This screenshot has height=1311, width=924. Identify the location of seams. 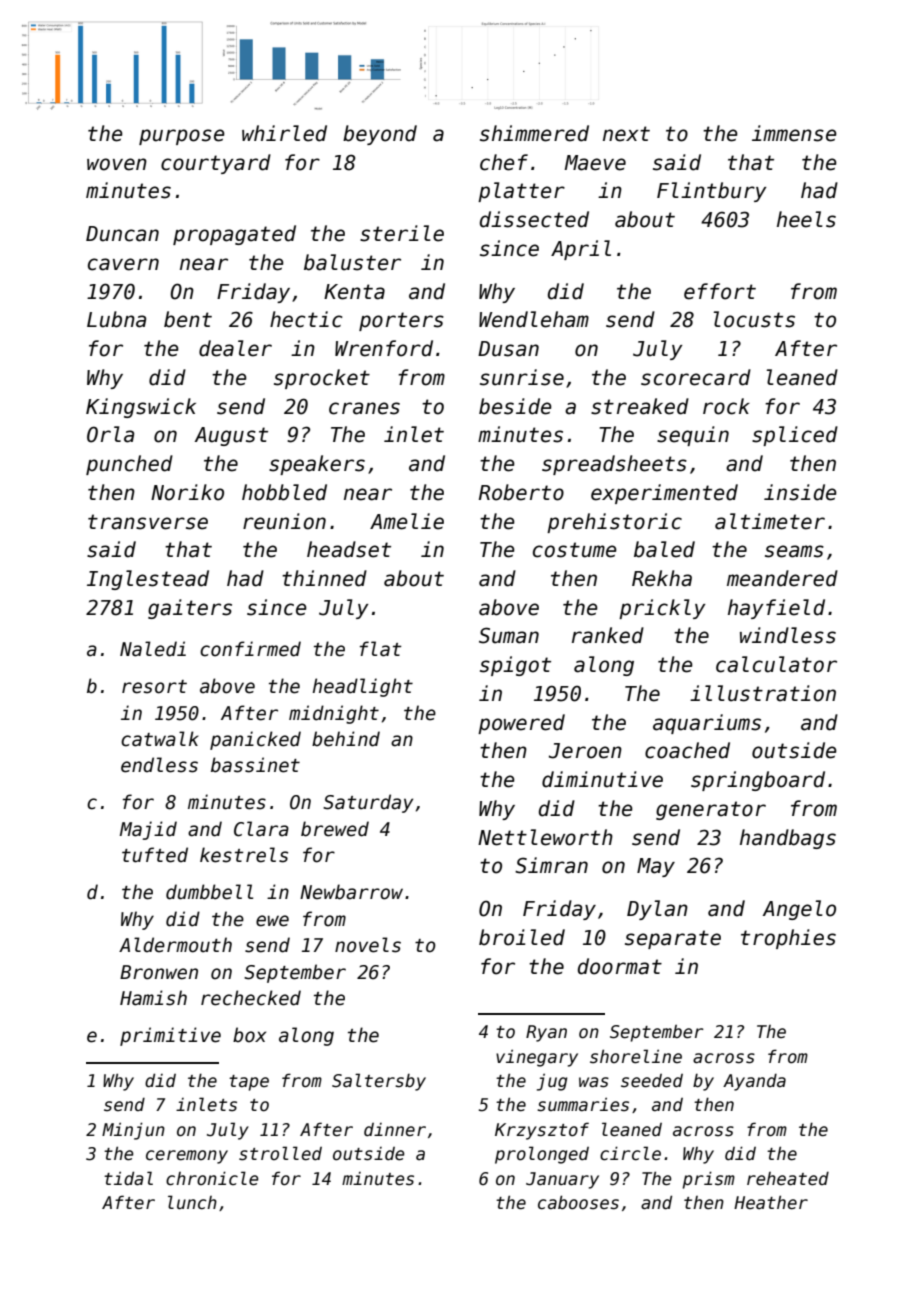
(794, 551).
